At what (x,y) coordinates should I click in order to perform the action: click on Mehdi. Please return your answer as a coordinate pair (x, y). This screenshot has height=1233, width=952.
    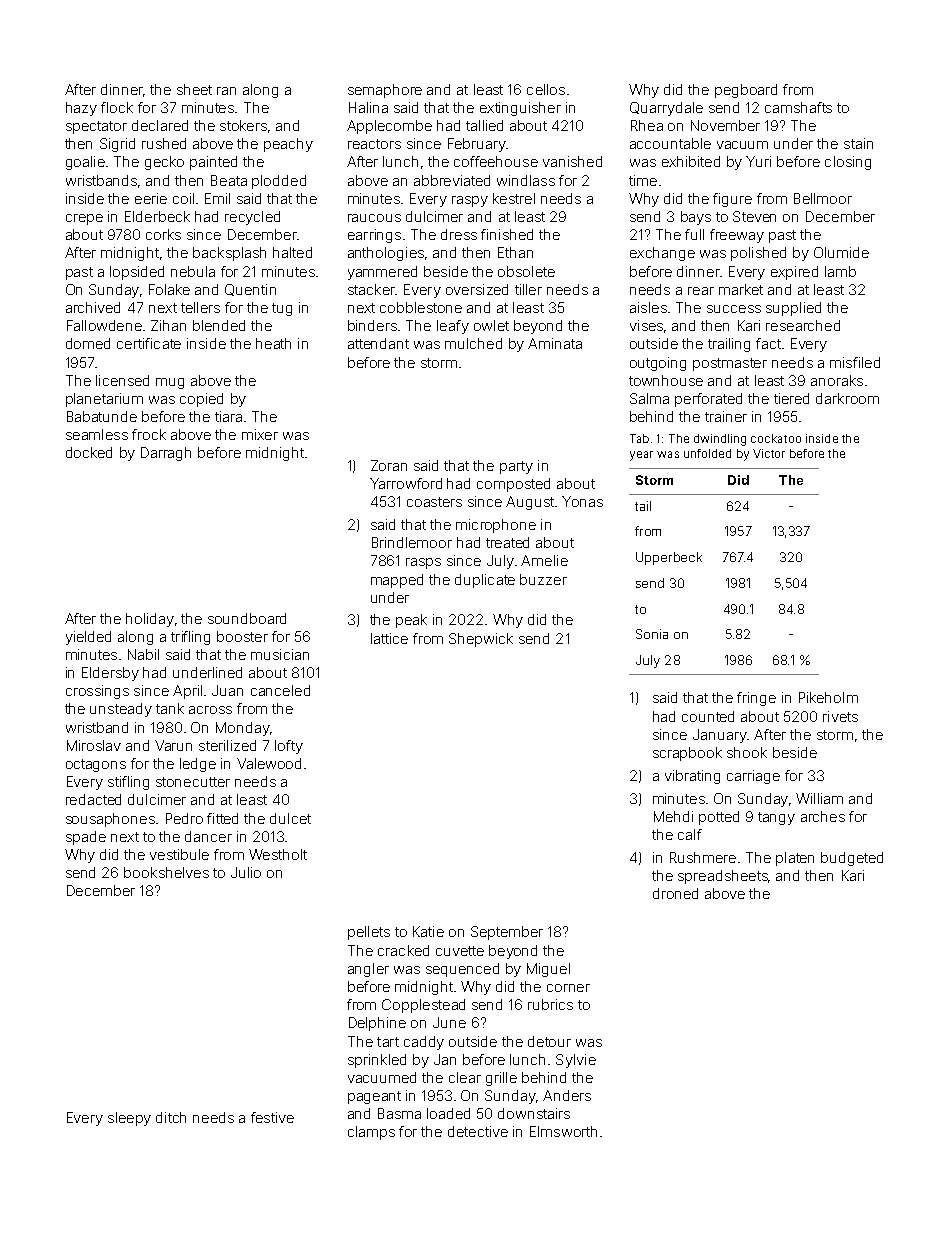
    Looking at the image, I should click on (673, 816).
